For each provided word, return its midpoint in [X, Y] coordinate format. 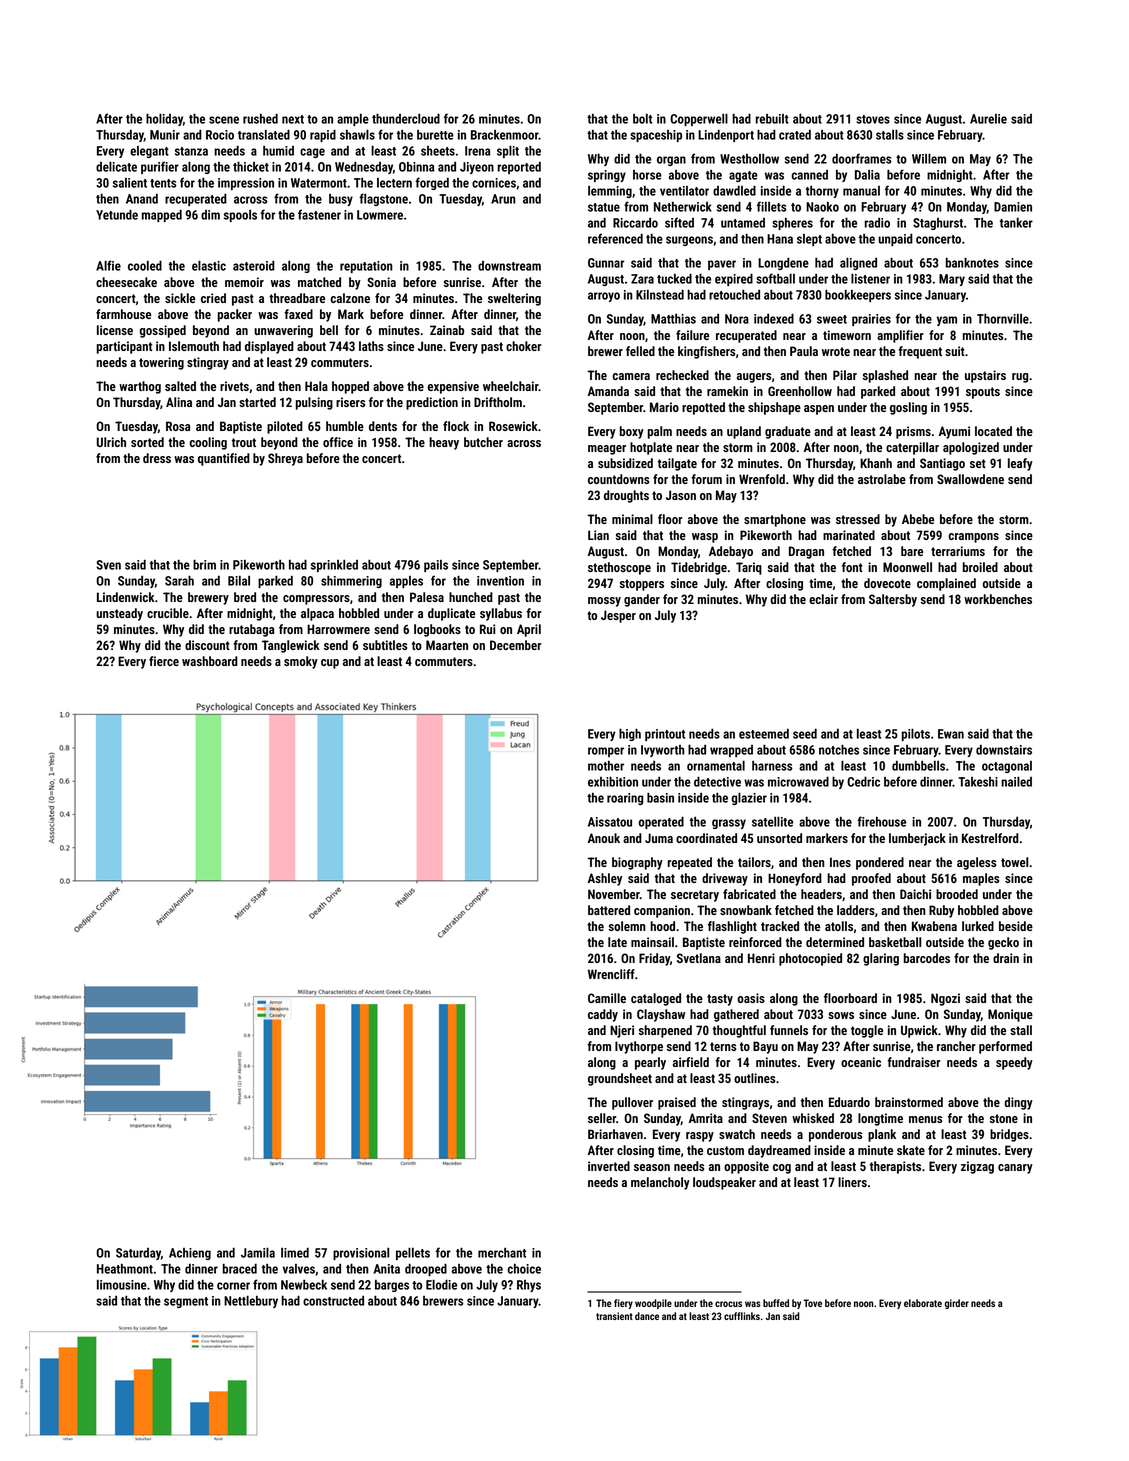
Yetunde [117, 214]
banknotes [972, 262]
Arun [503, 199]
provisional [361, 1254]
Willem [929, 158]
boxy [632, 432]
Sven [108, 565]
